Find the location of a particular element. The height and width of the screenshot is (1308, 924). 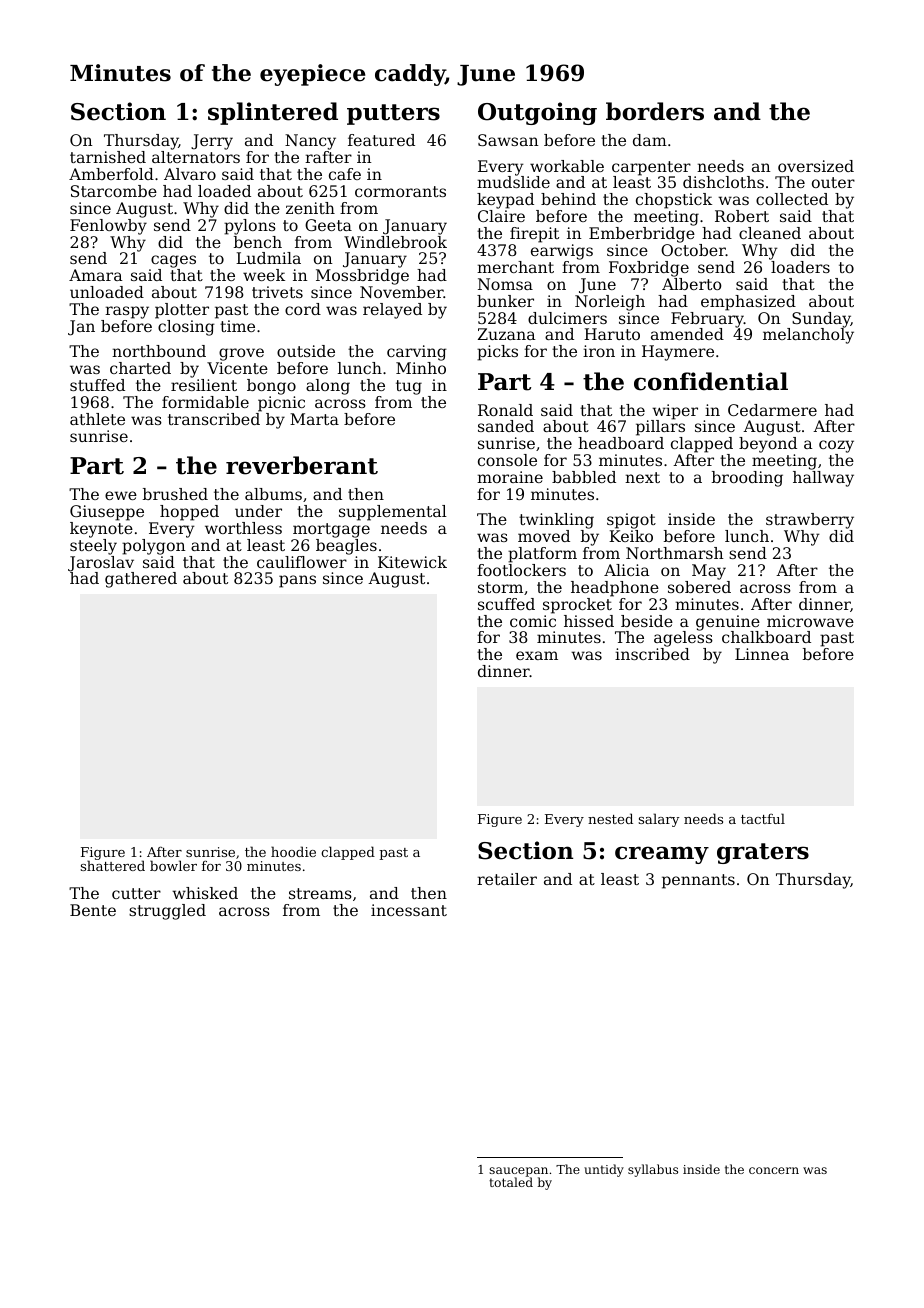

graters is located at coordinates (763, 853).
